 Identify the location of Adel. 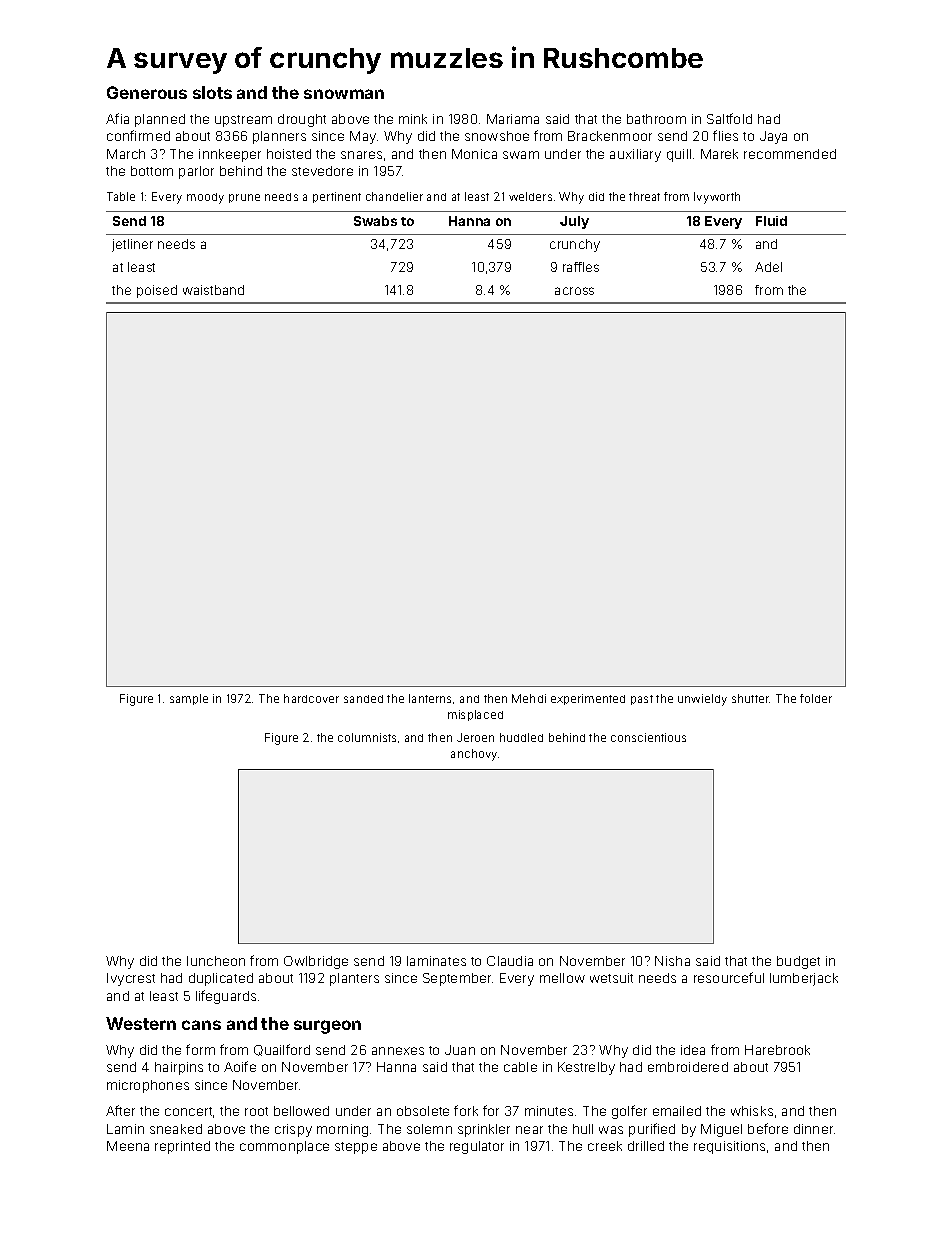
(768, 267).
